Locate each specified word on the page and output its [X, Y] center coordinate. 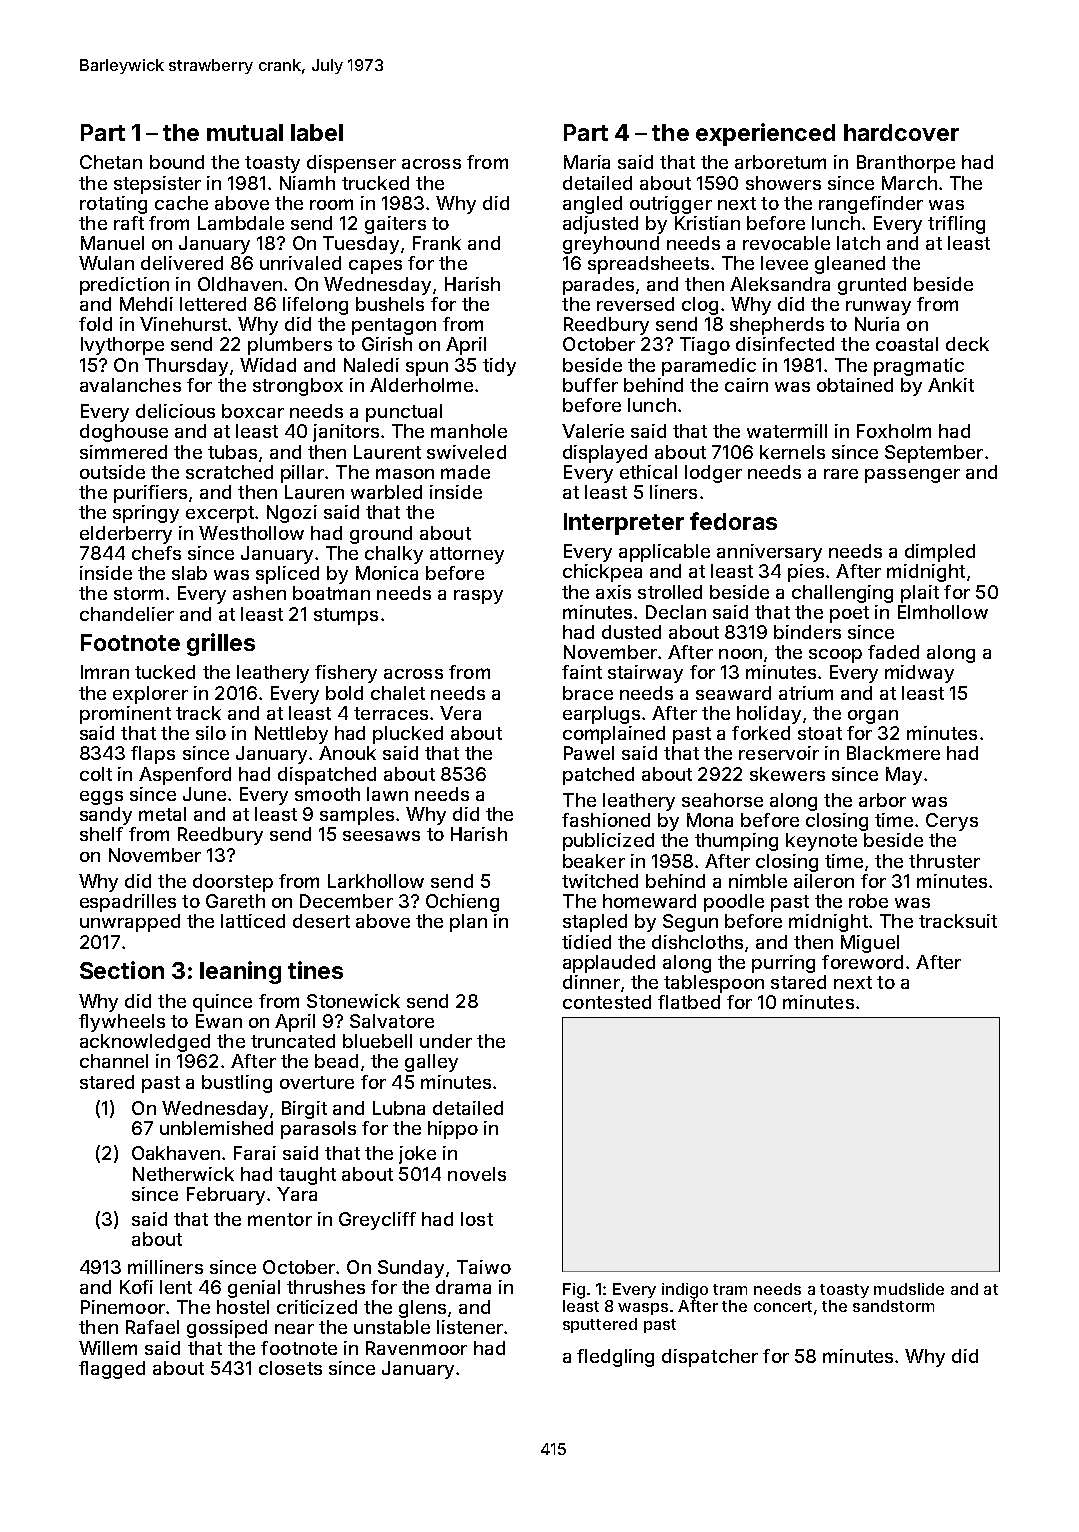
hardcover [901, 132]
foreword [862, 962]
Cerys [952, 822]
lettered [213, 304]
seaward [733, 693]
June [204, 794]
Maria [587, 162]
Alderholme [421, 385]
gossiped [227, 1329]
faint [582, 672]
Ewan [219, 1021]
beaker [594, 861]
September [934, 454]
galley [431, 1063]
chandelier [127, 614]
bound [177, 162]
